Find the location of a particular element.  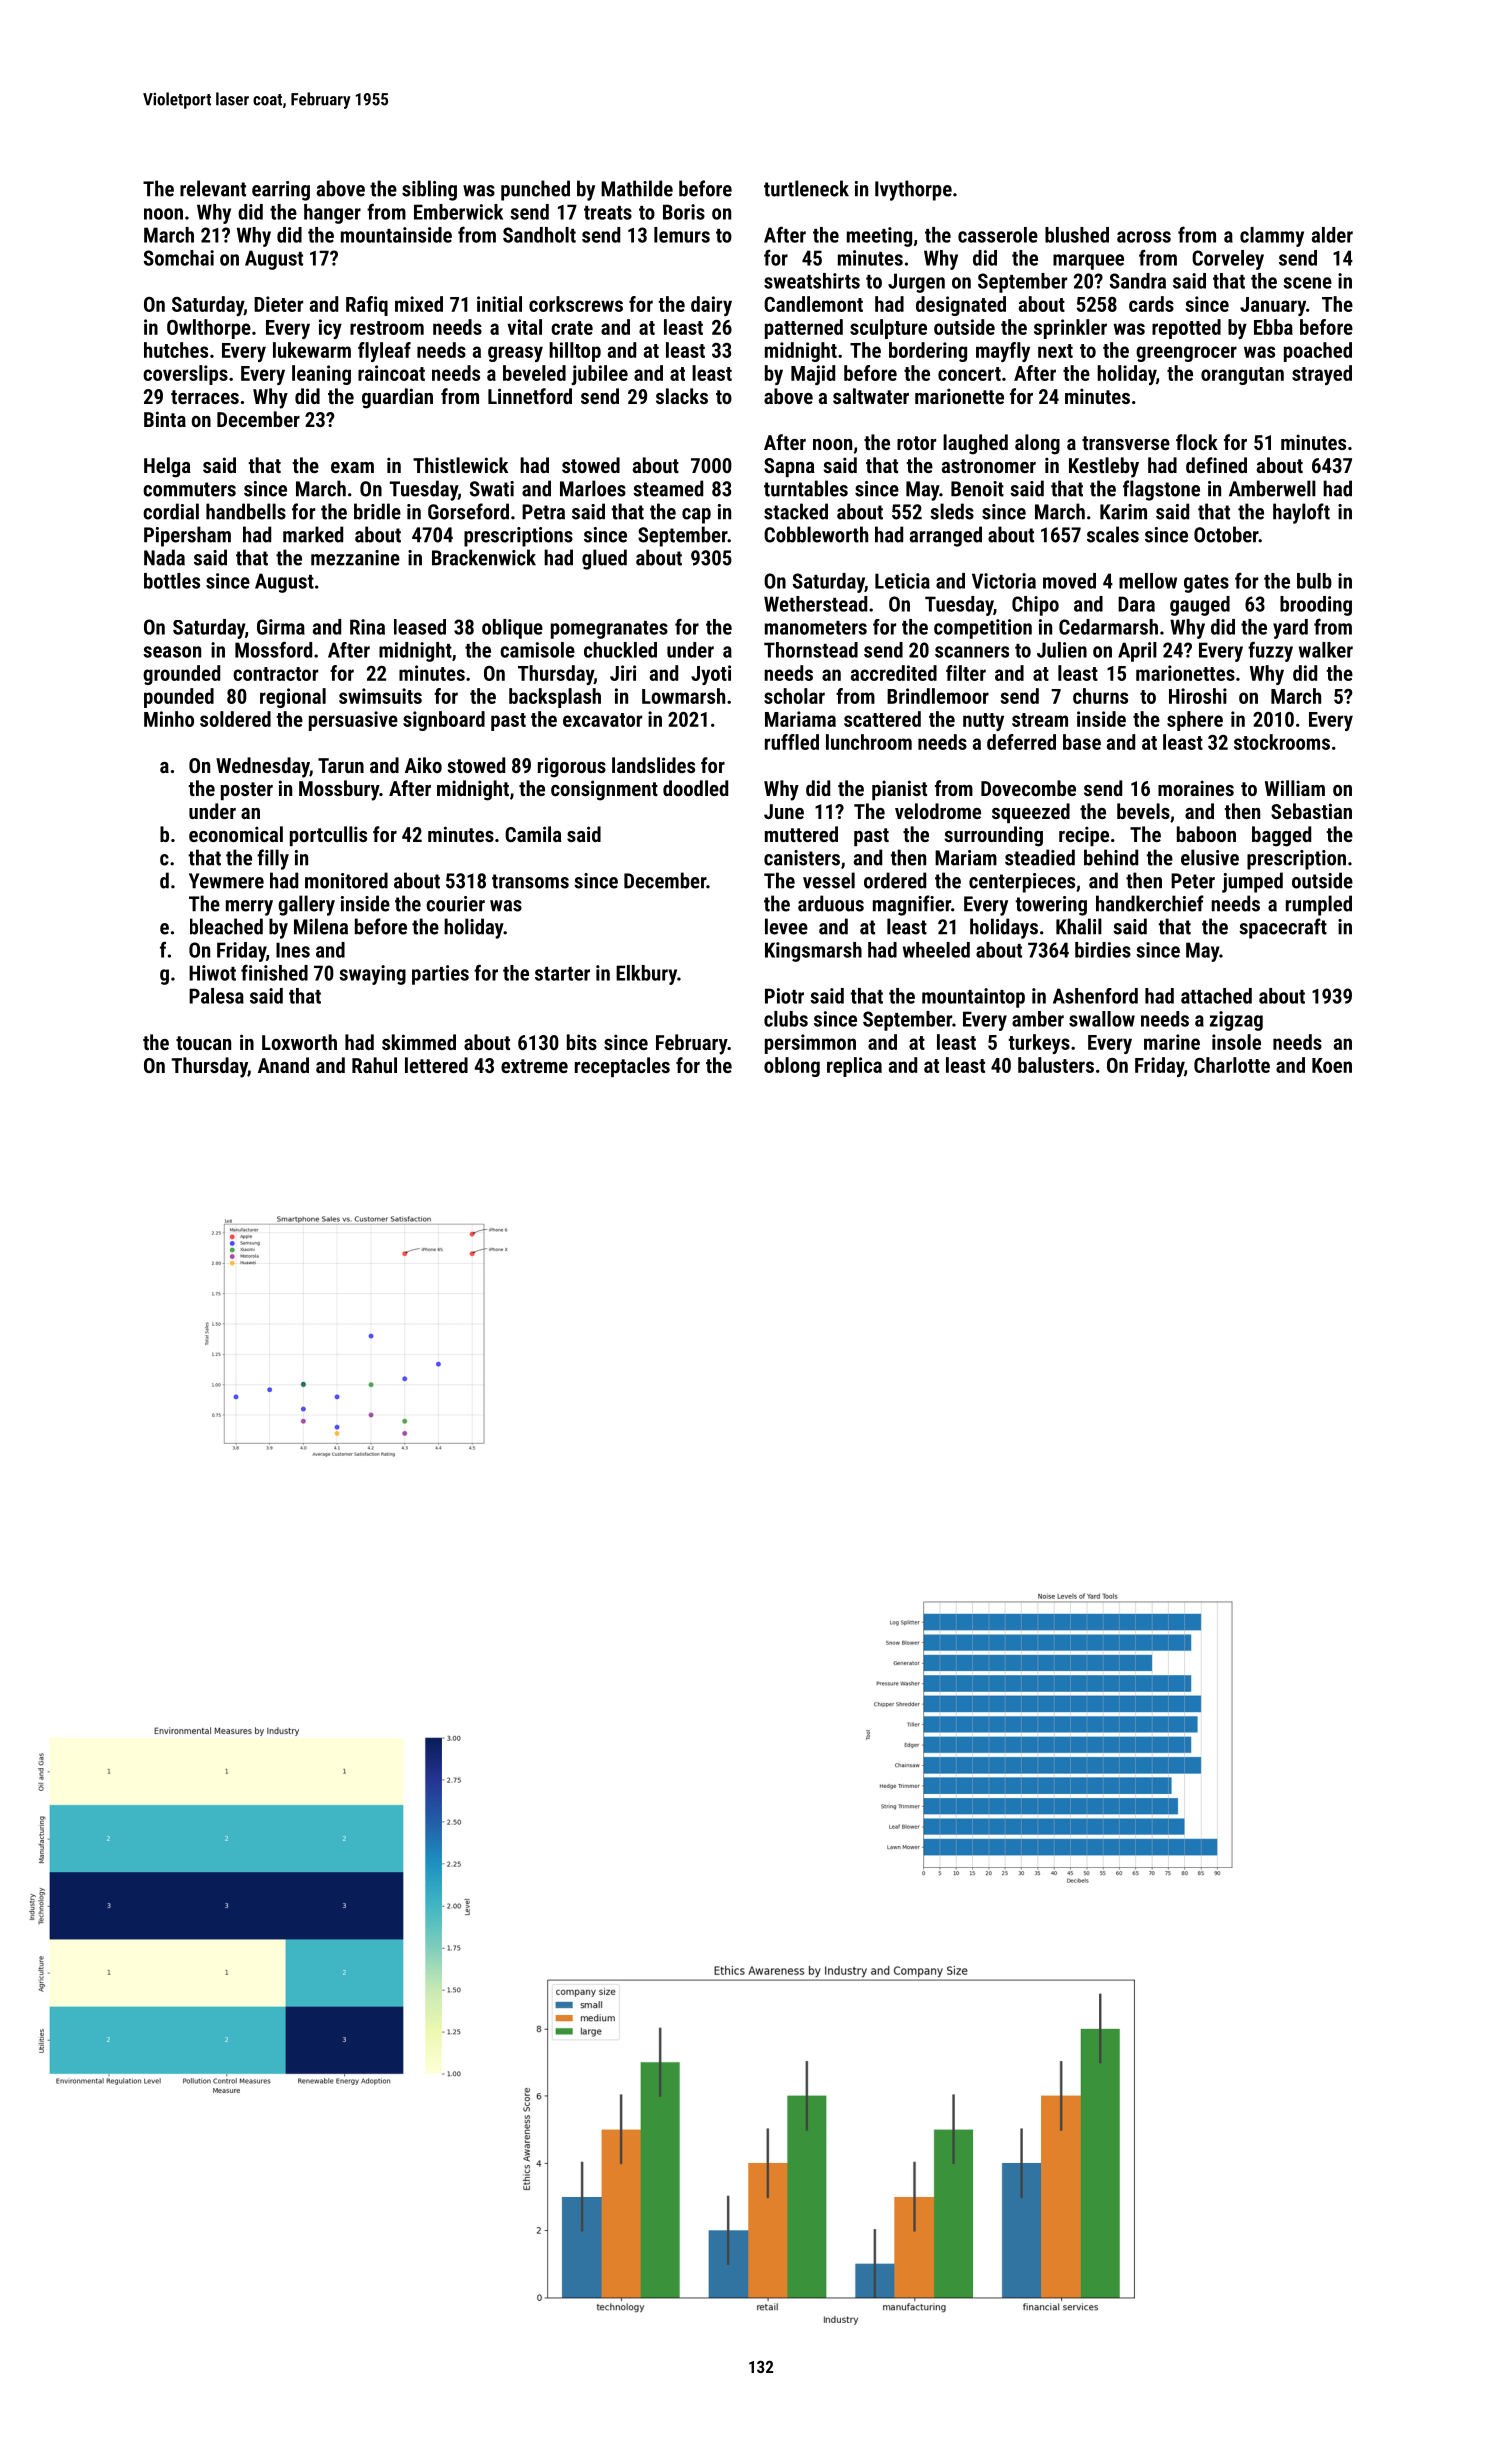

Loxworth is located at coordinates (299, 1042).
